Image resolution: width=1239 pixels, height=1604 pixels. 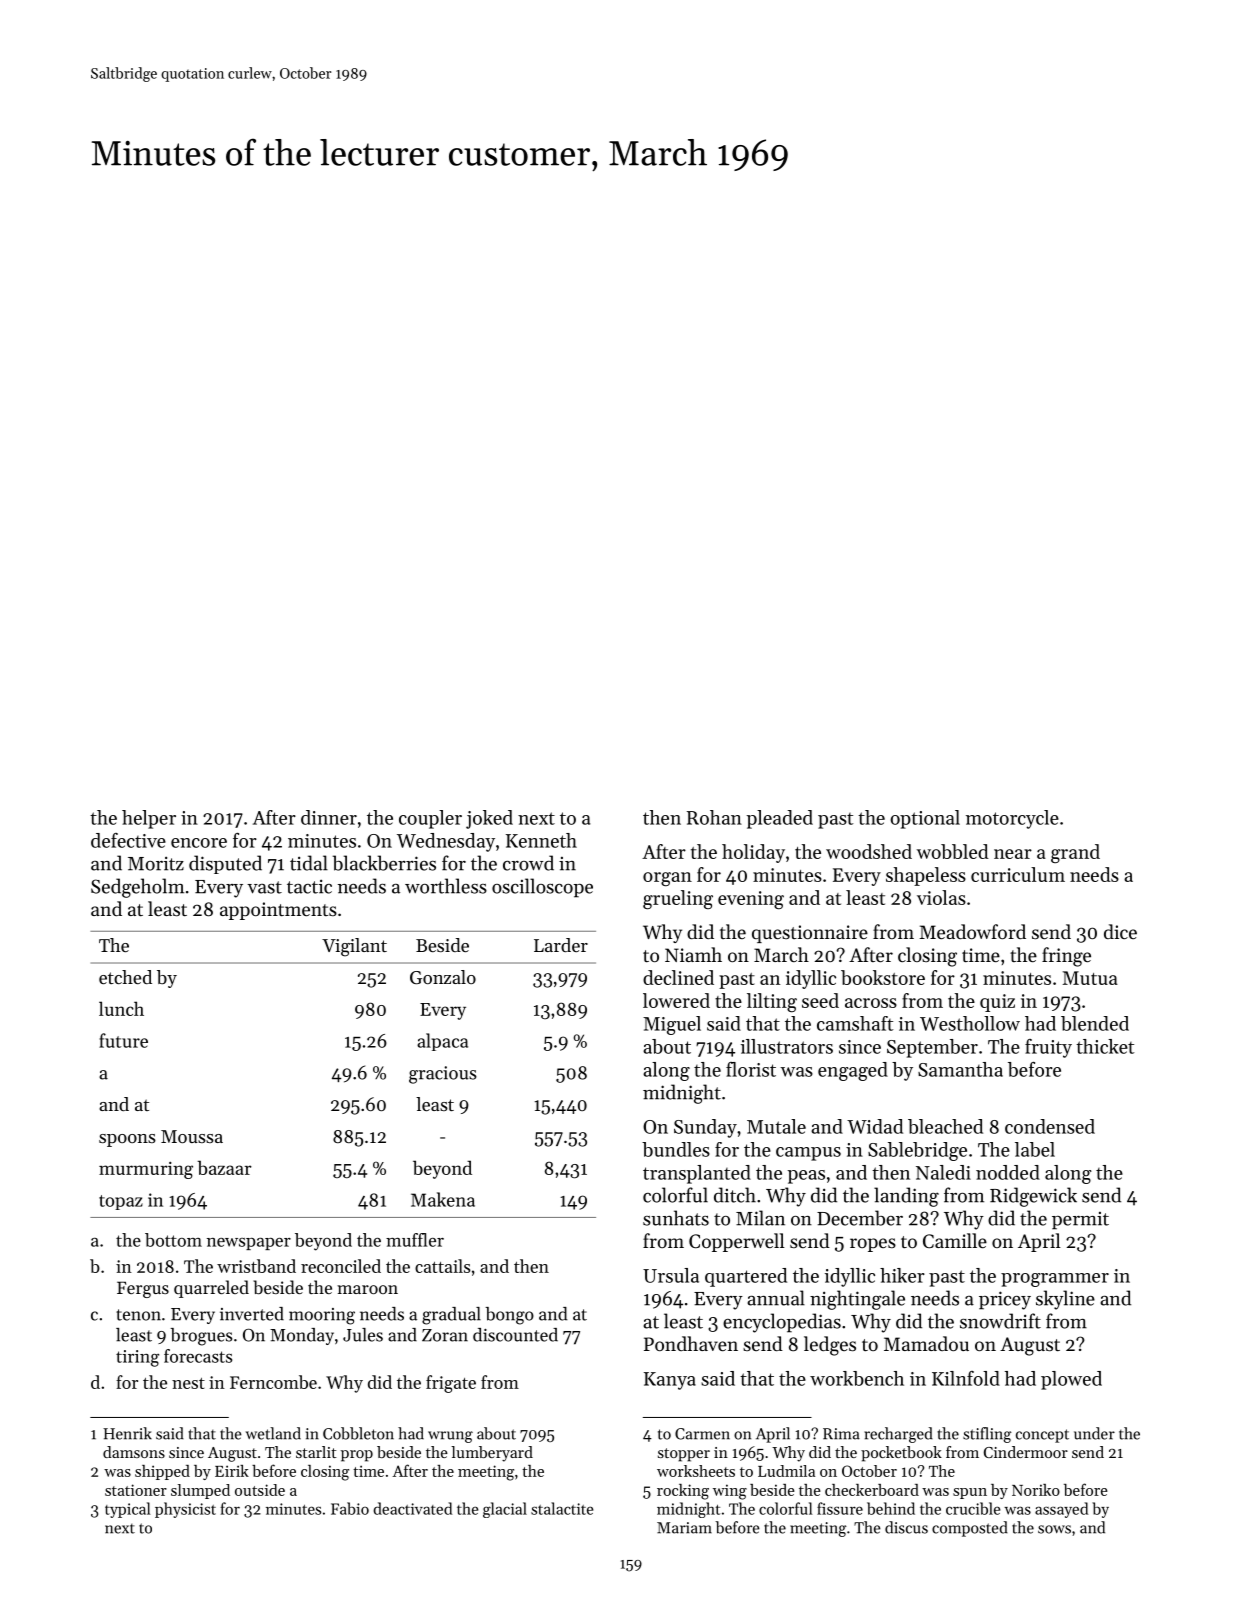 I want to click on permit, so click(x=1080, y=1221).
